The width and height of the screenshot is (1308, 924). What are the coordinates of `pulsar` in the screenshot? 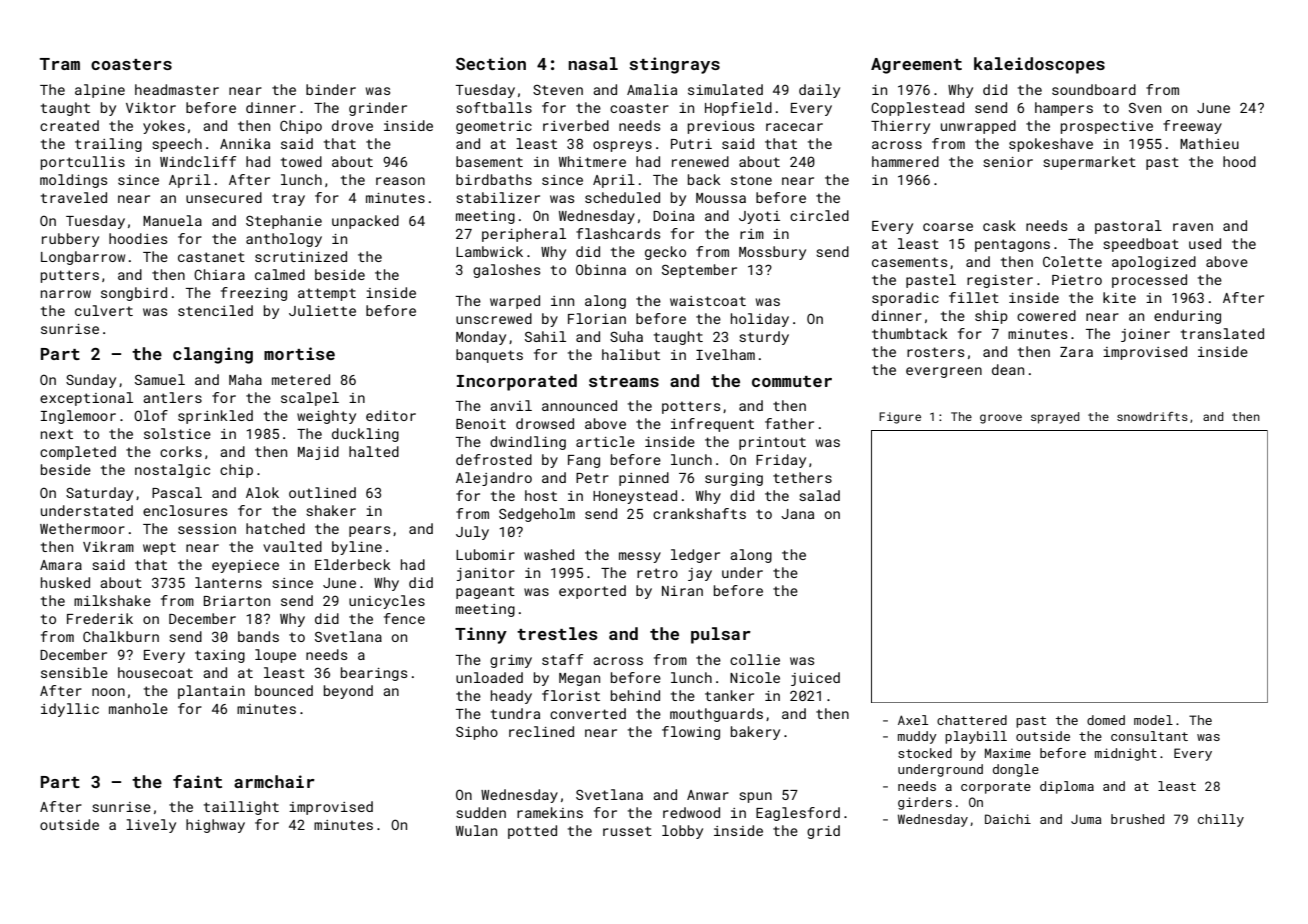 It's located at (721, 635).
